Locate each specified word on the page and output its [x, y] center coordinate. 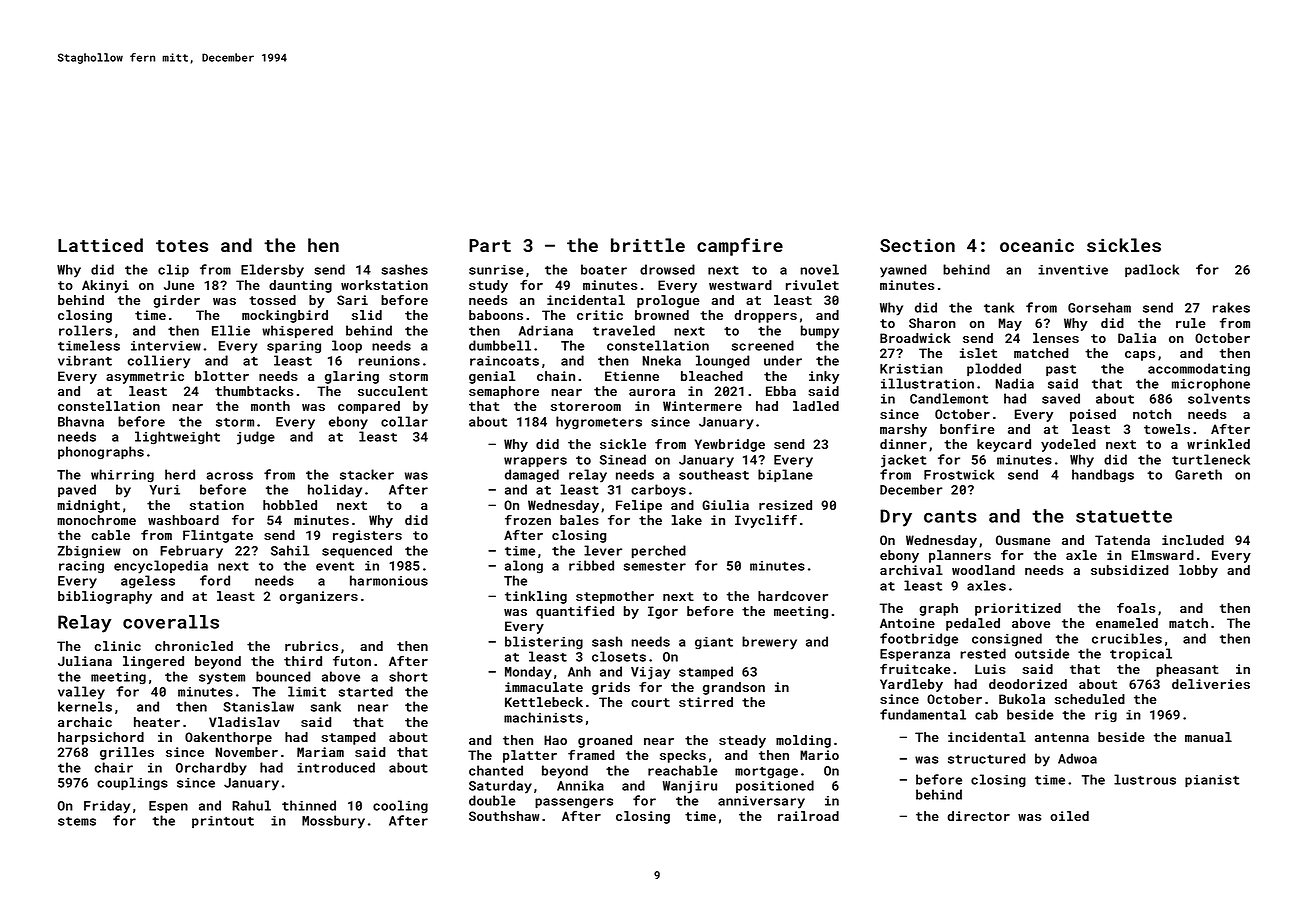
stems [77, 821]
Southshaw [504, 816]
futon [352, 661]
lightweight [177, 438]
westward [740, 285]
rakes [1231, 307]
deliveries [1211, 684]
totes [182, 246]
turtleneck [1211, 459]
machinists [543, 717]
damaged [532, 476]
